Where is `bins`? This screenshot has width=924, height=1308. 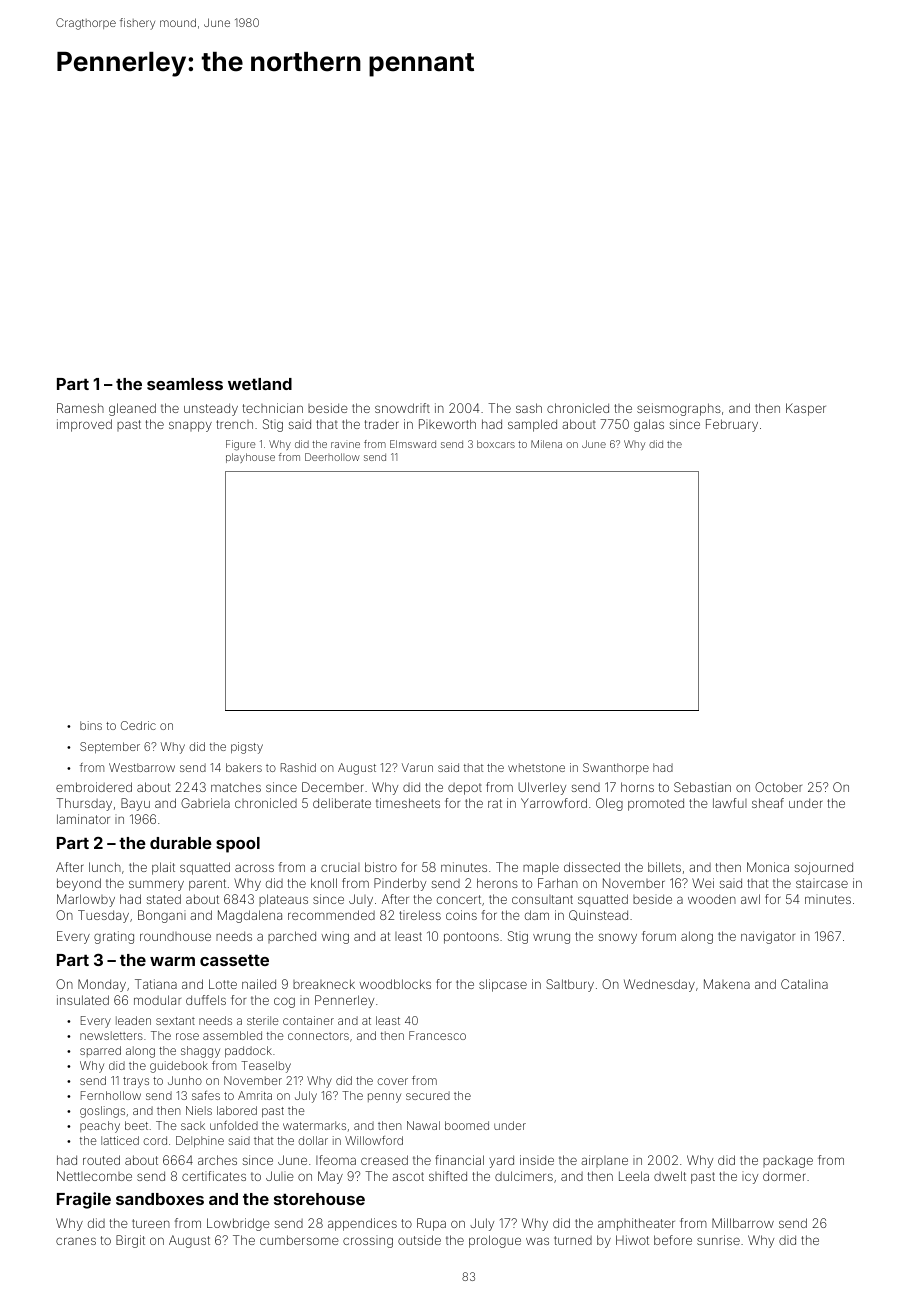 bins is located at coordinates (91, 725).
